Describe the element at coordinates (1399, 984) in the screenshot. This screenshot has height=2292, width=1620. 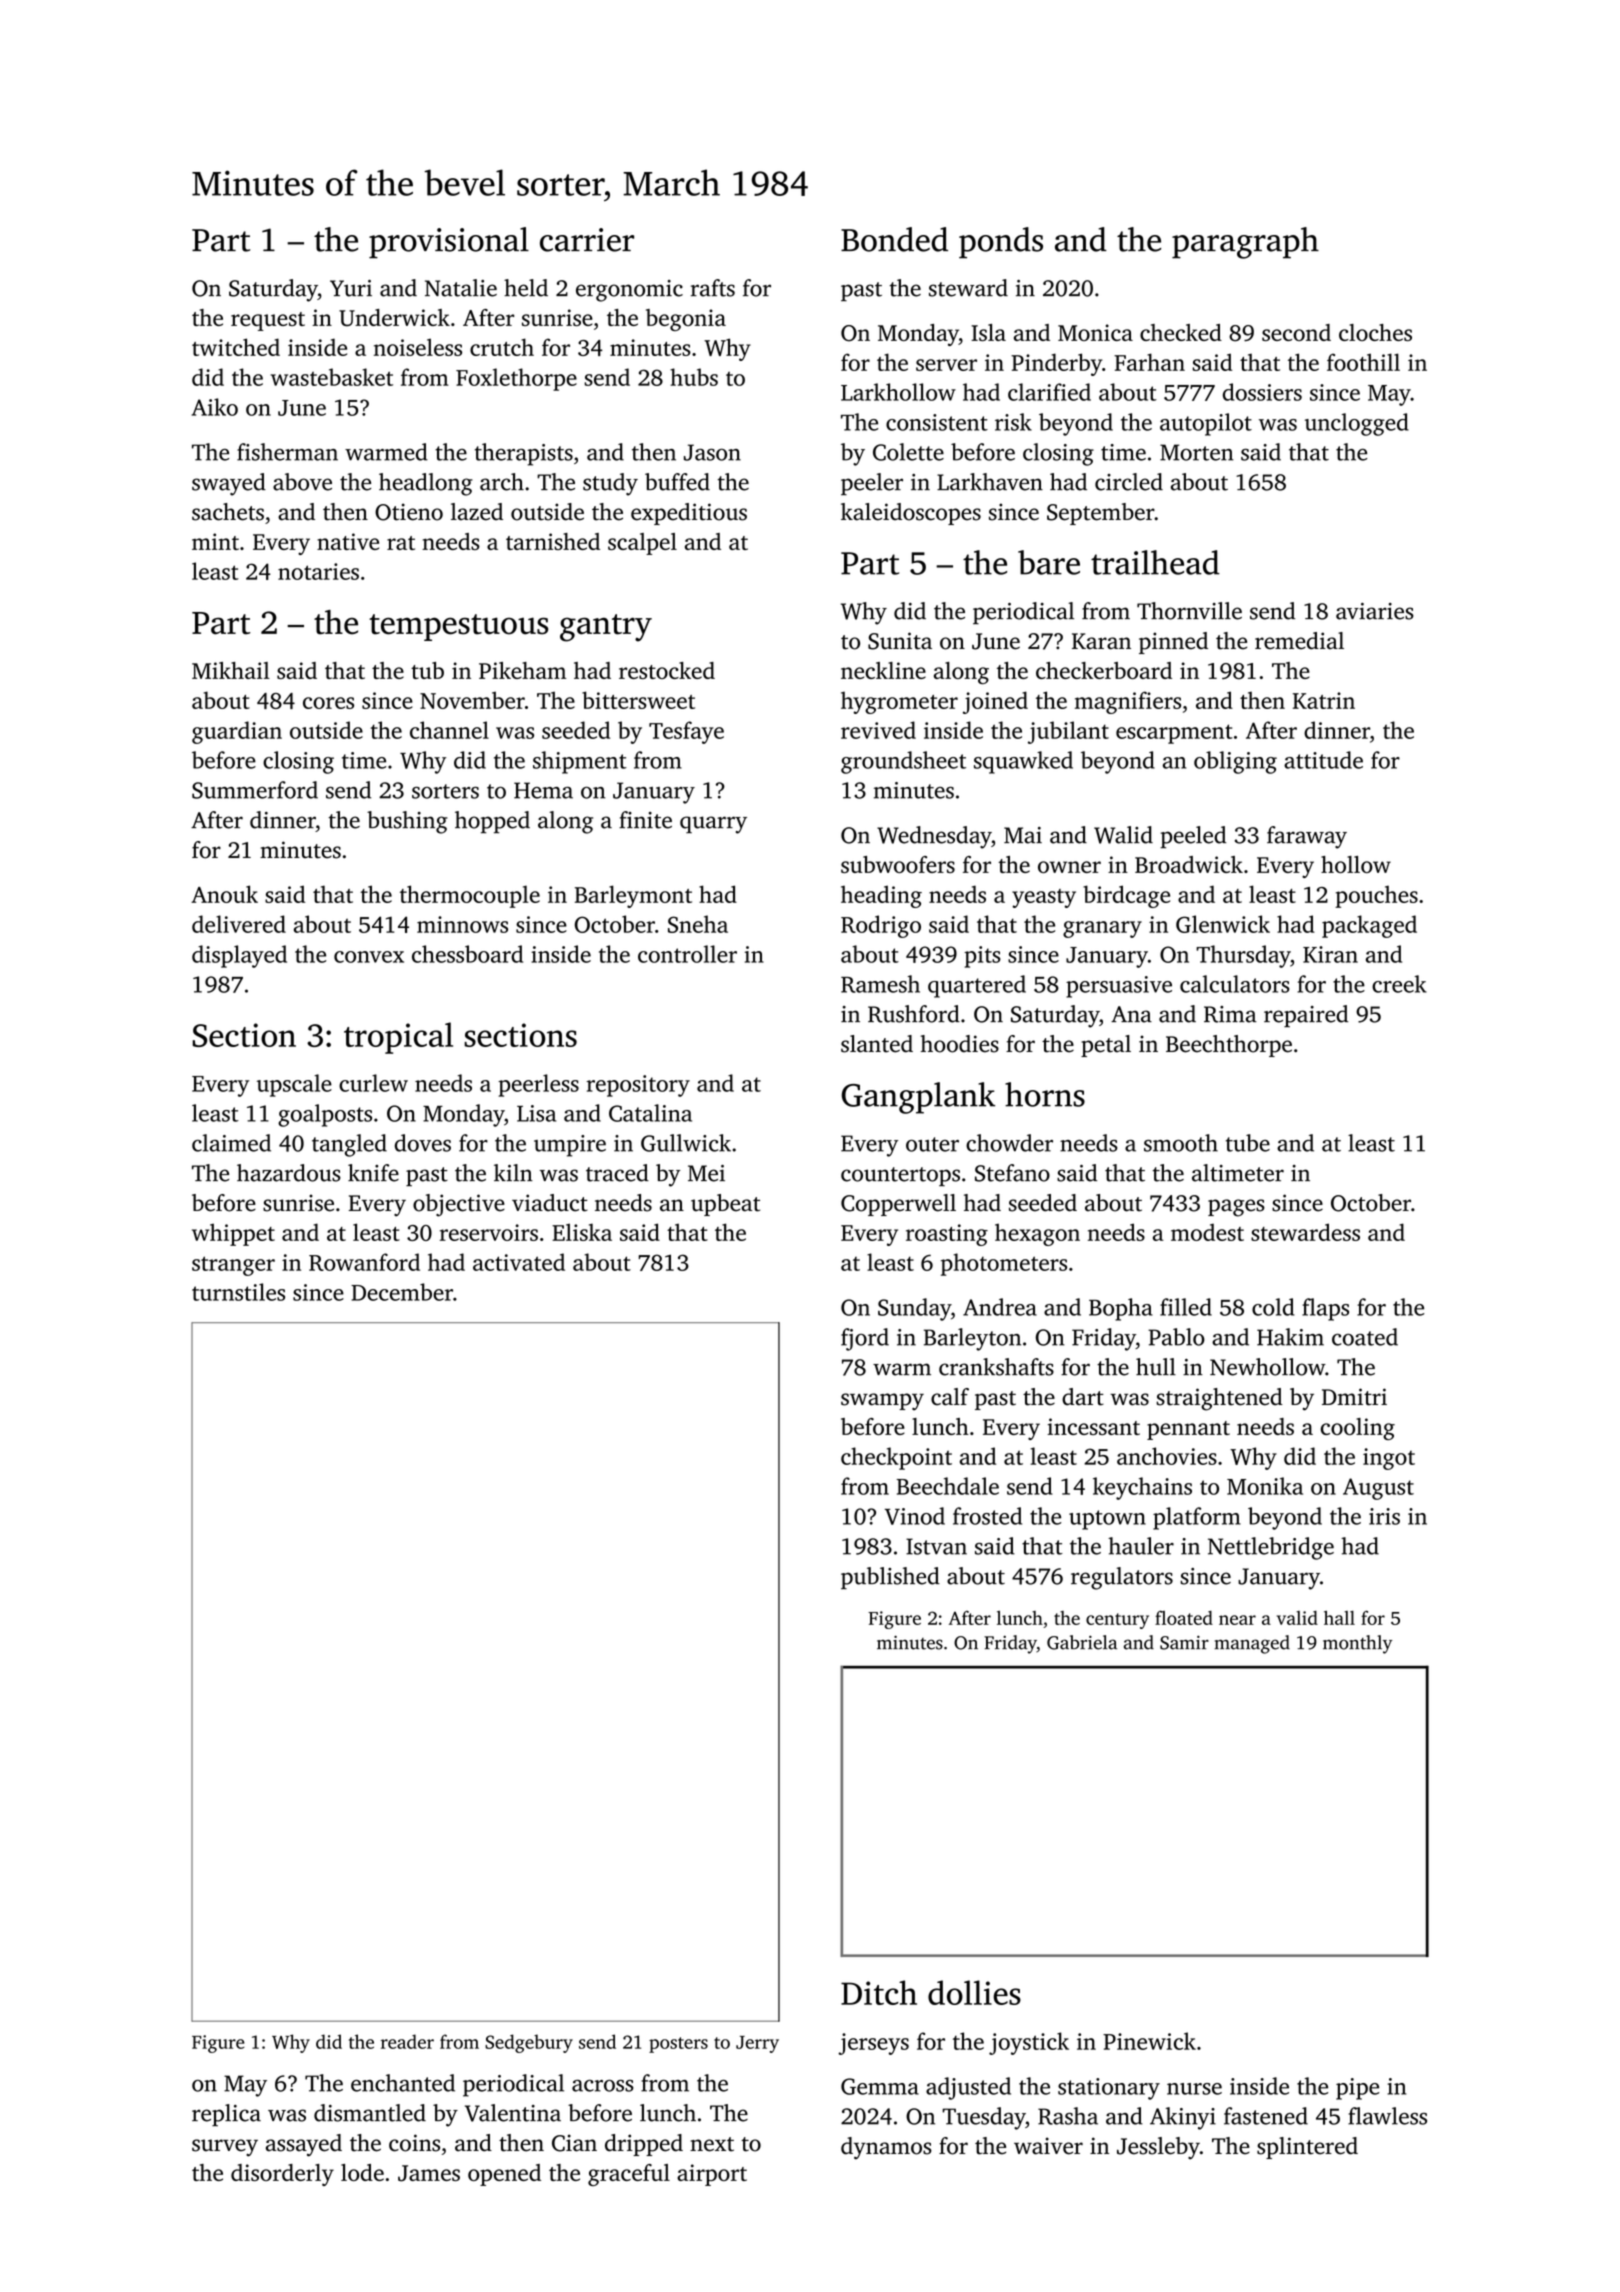
I see `creek` at that location.
